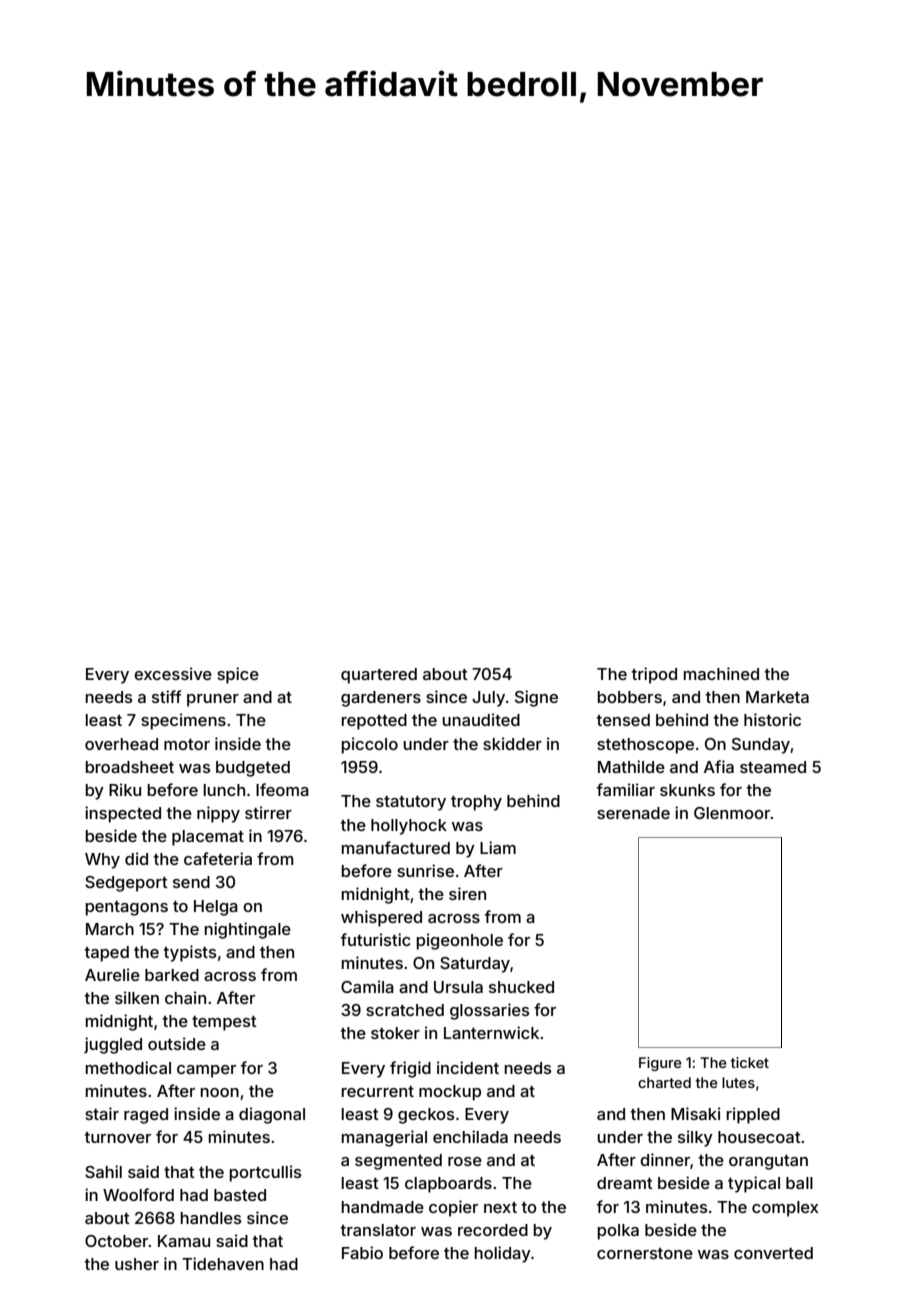 This screenshot has width=908, height=1316. What do you see at coordinates (721, 673) in the screenshot?
I see `machined` at bounding box center [721, 673].
